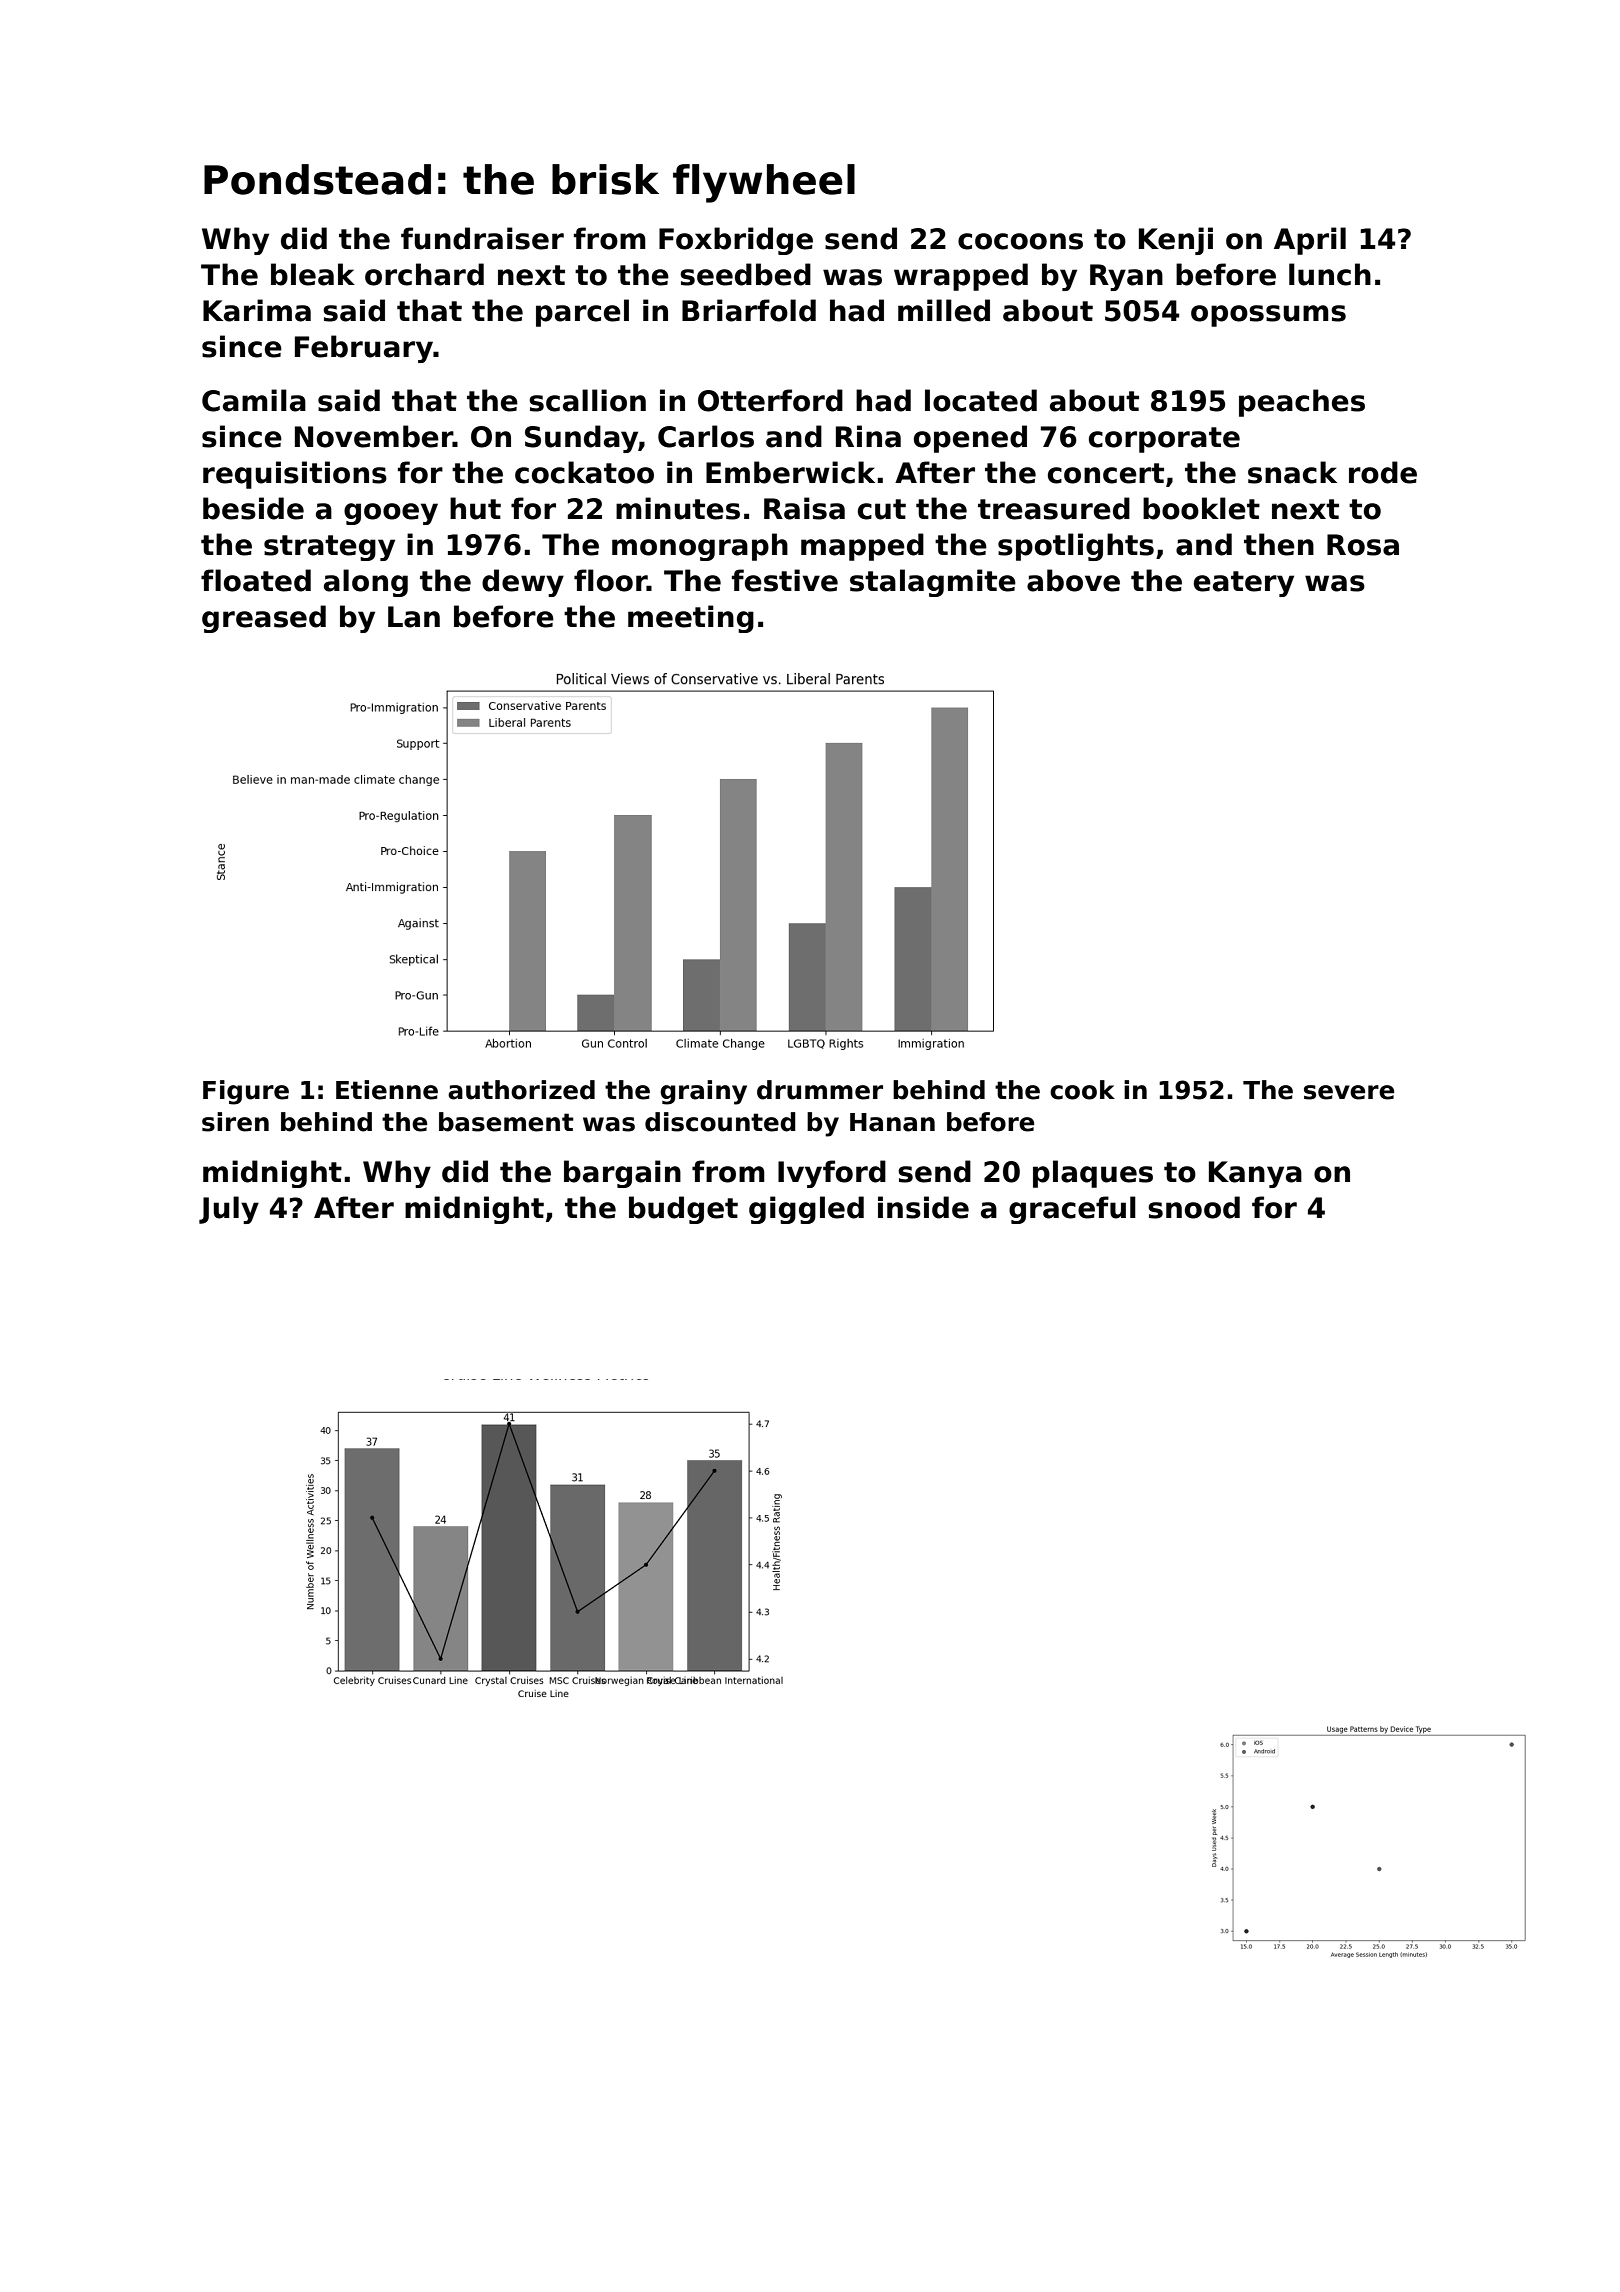  Describe the element at coordinates (482, 238) in the screenshot. I see `fundraiser` at that location.
